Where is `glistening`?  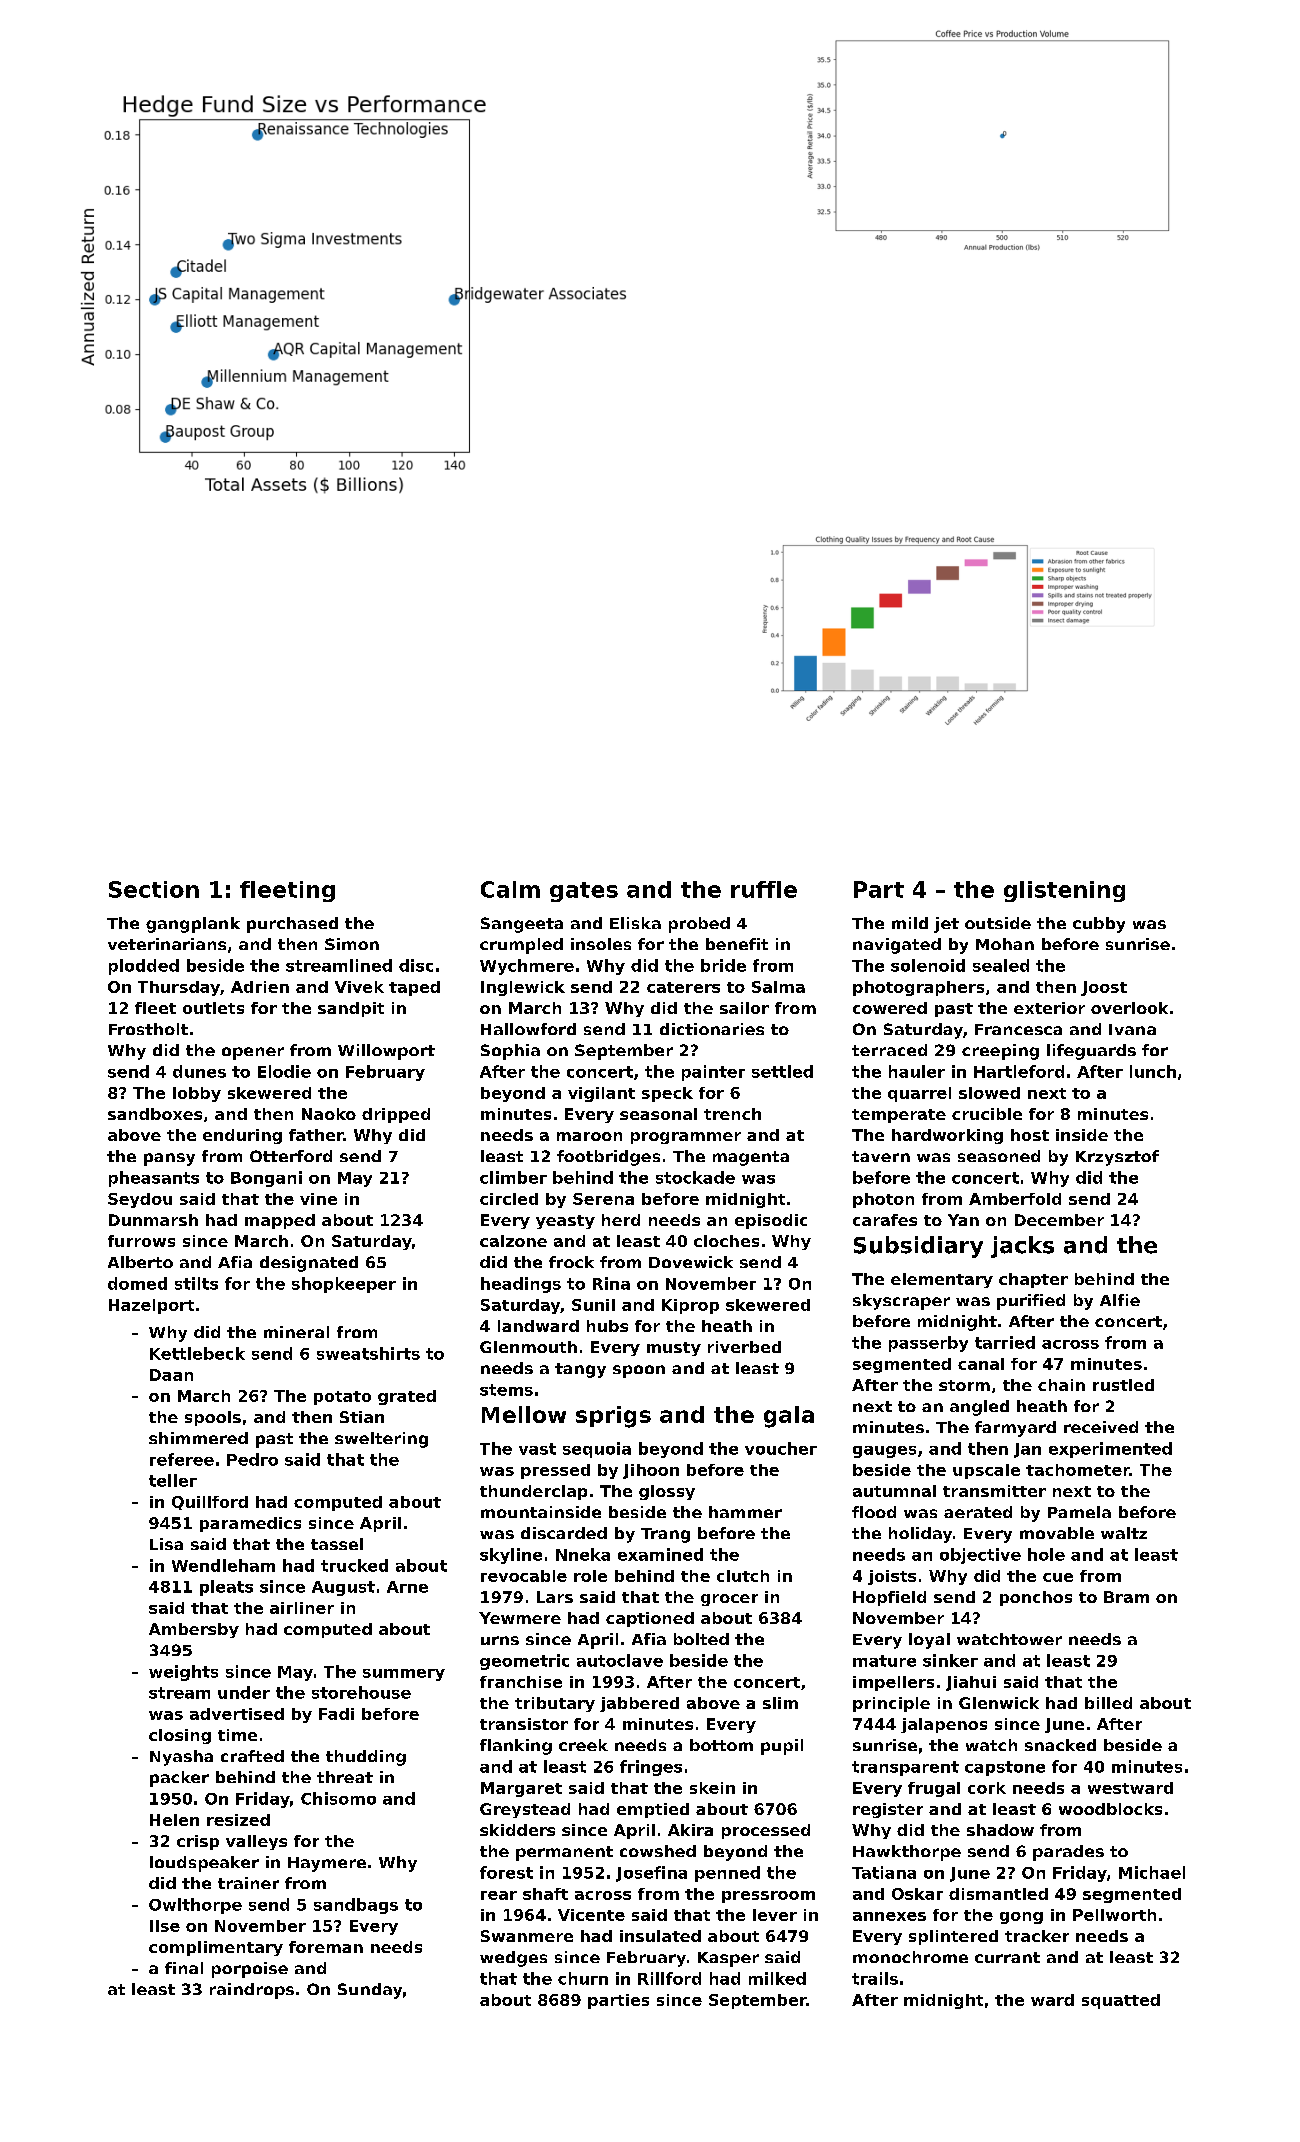 glistening is located at coordinates (1064, 891).
